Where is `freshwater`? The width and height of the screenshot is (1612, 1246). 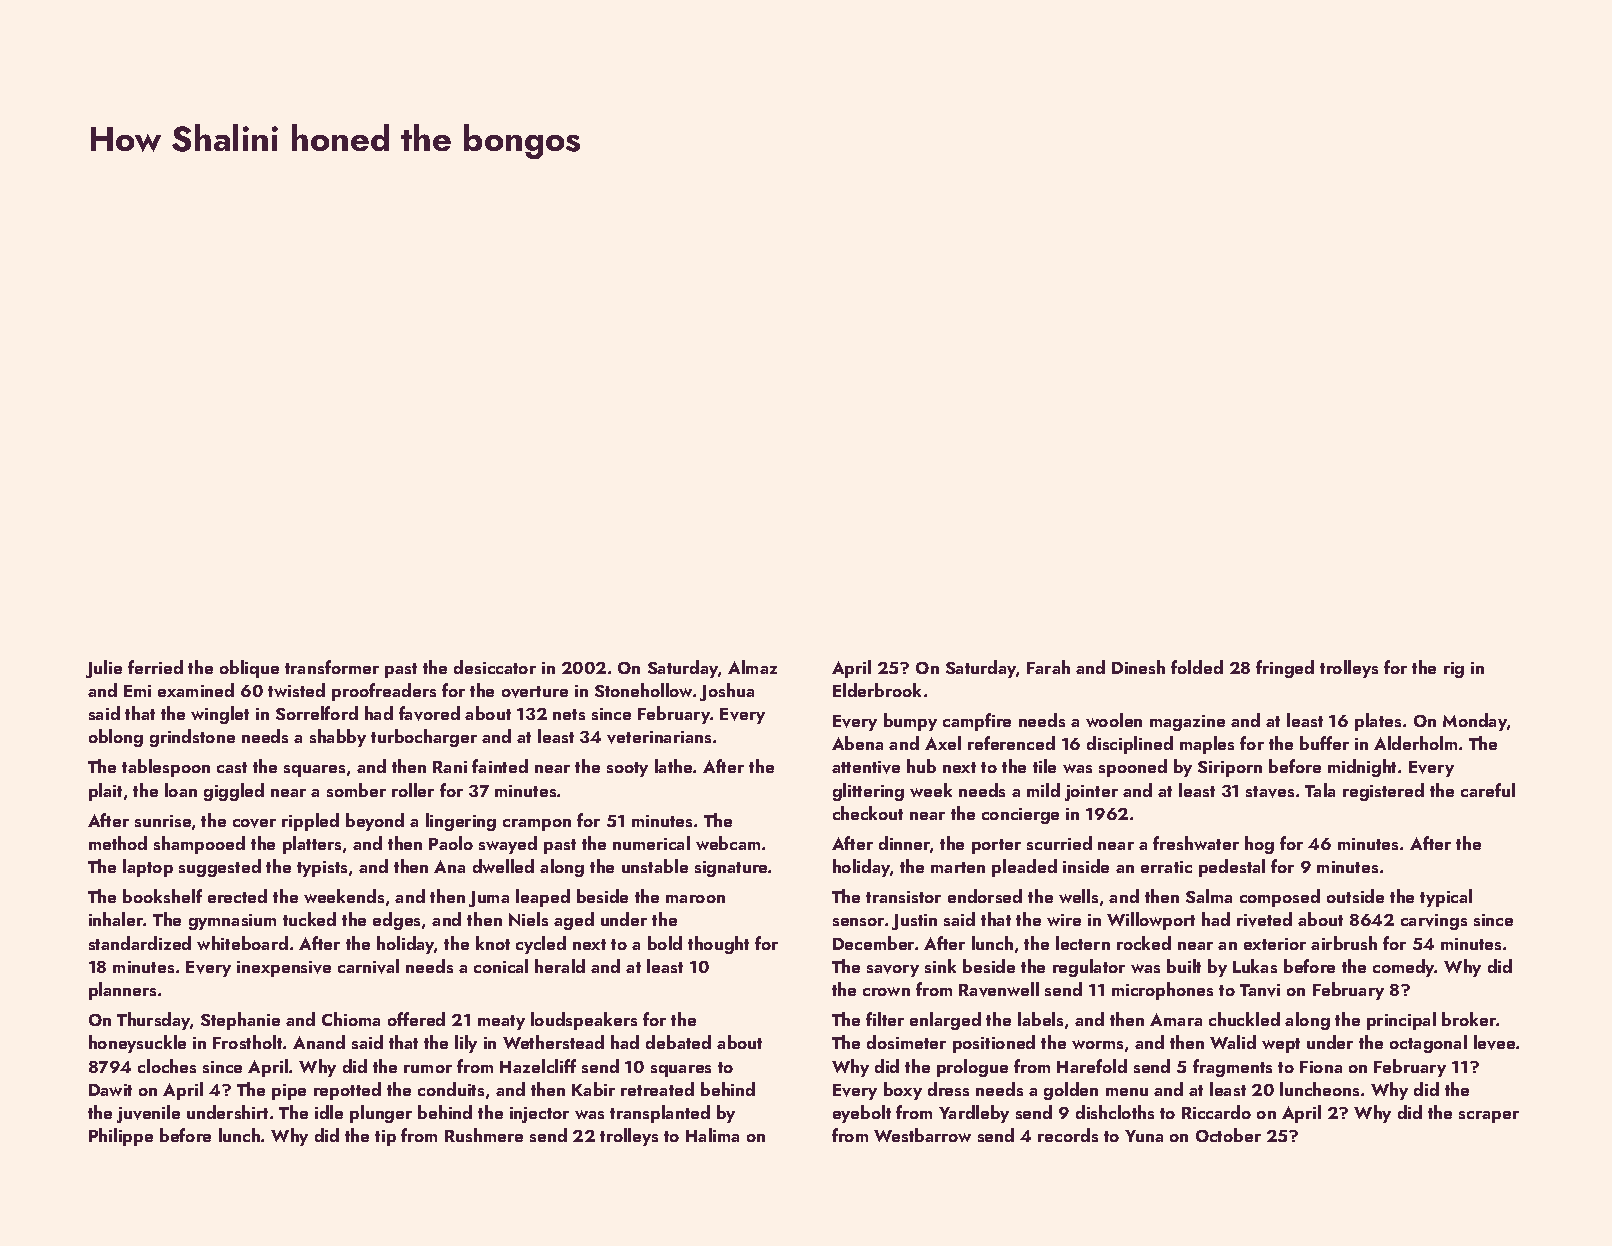
freshwater is located at coordinates (1196, 843).
